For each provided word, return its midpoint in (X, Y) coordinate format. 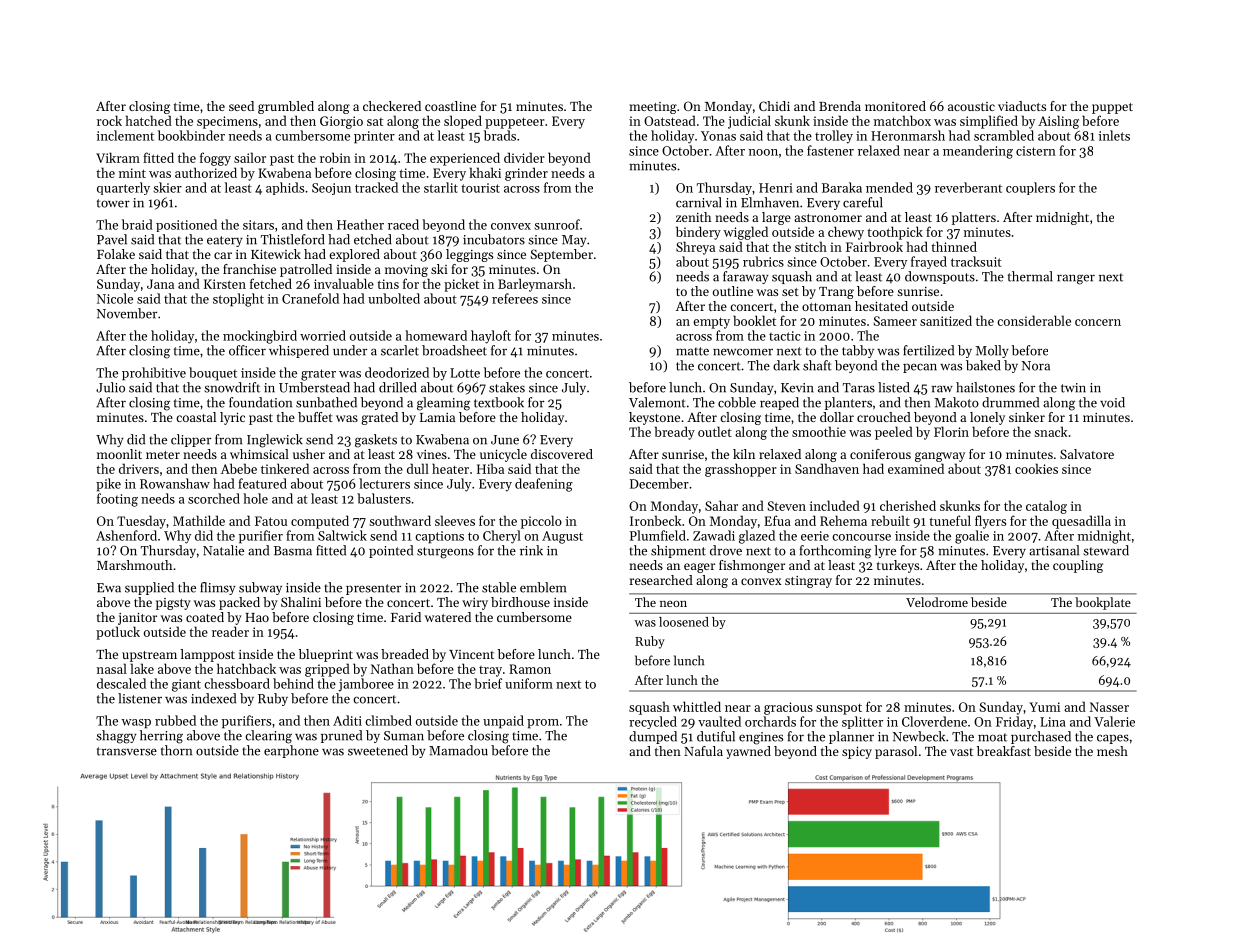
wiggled (745, 233)
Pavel (112, 239)
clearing (268, 737)
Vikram (118, 157)
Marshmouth (134, 565)
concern (1098, 322)
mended (889, 187)
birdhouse (520, 602)
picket (461, 285)
